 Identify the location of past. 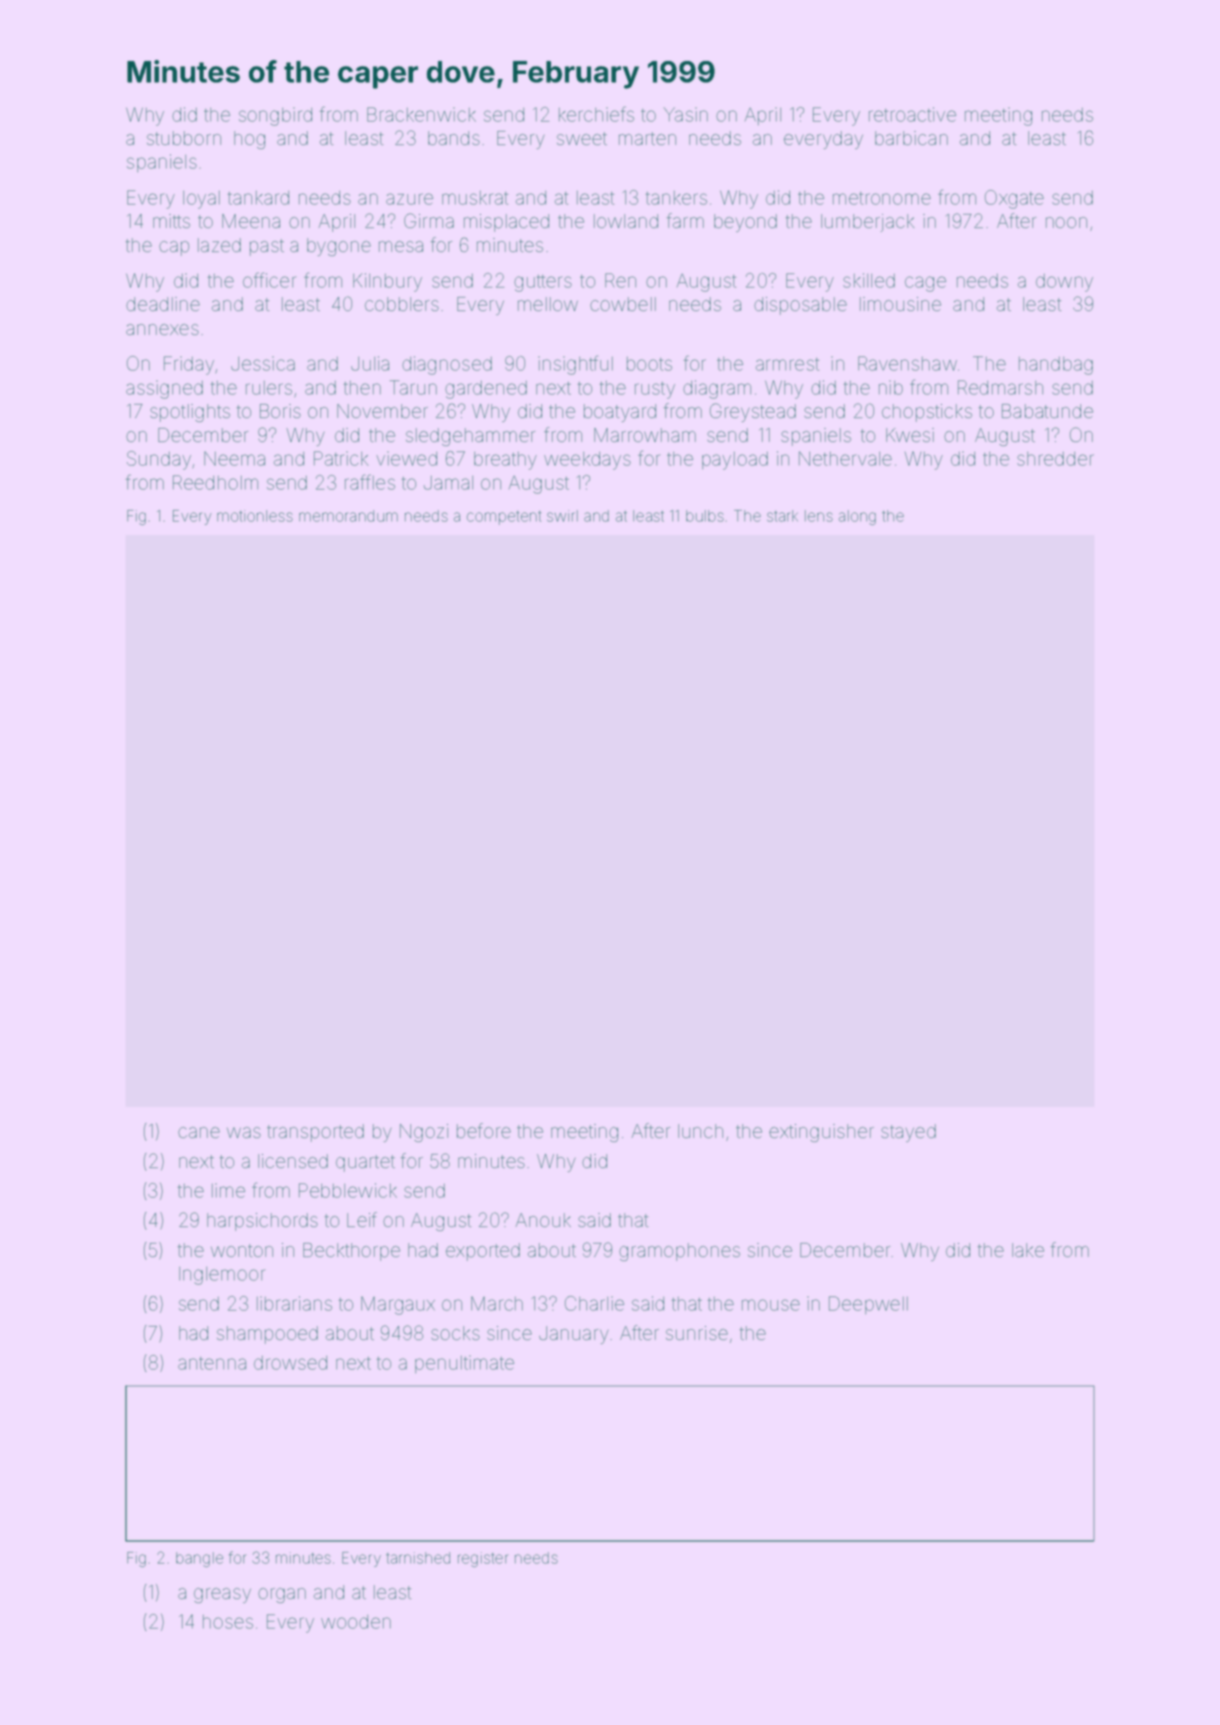
(267, 247).
